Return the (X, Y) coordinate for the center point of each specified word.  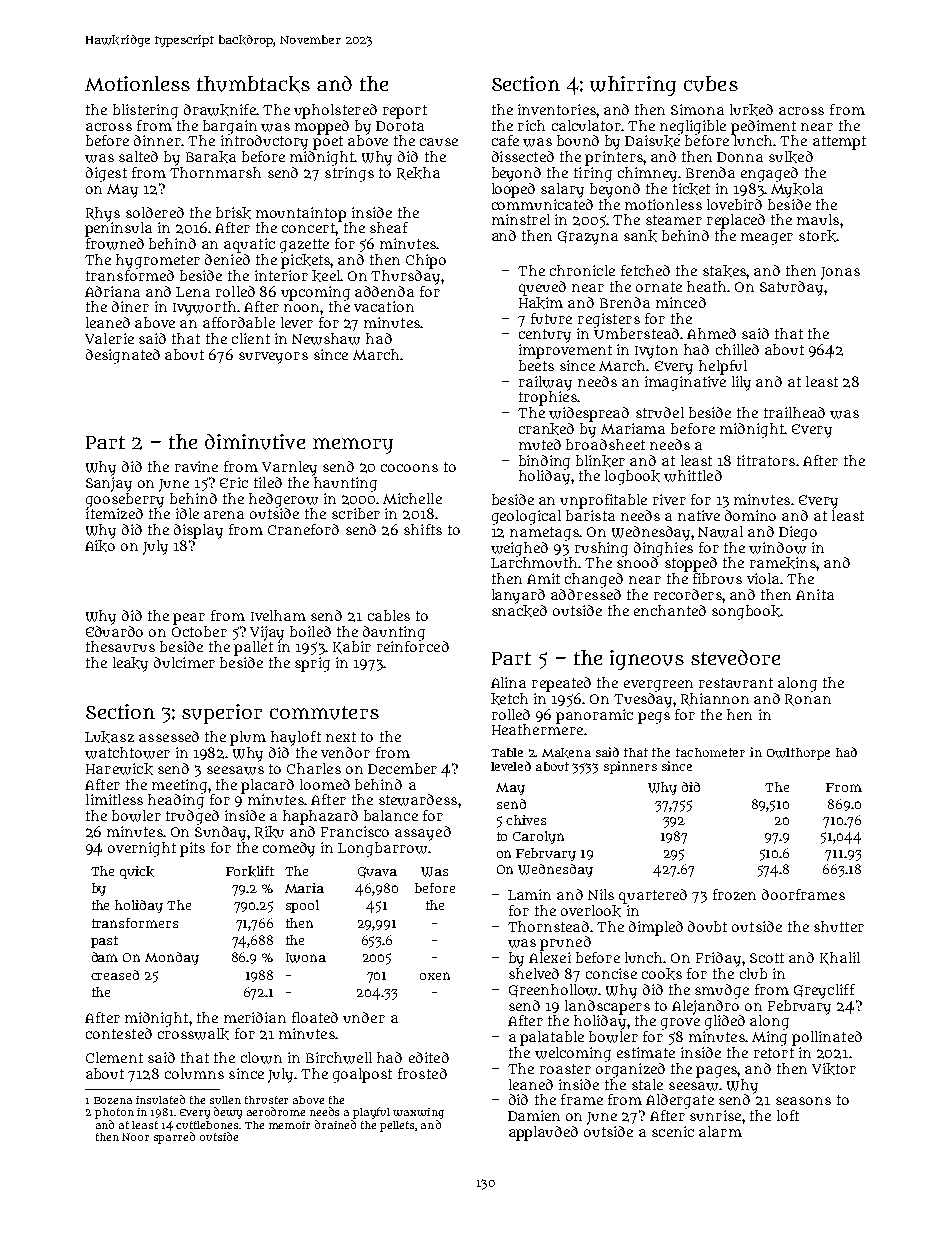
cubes (711, 84)
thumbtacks (253, 84)
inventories (557, 109)
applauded (543, 1133)
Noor (135, 1137)
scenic (673, 1131)
